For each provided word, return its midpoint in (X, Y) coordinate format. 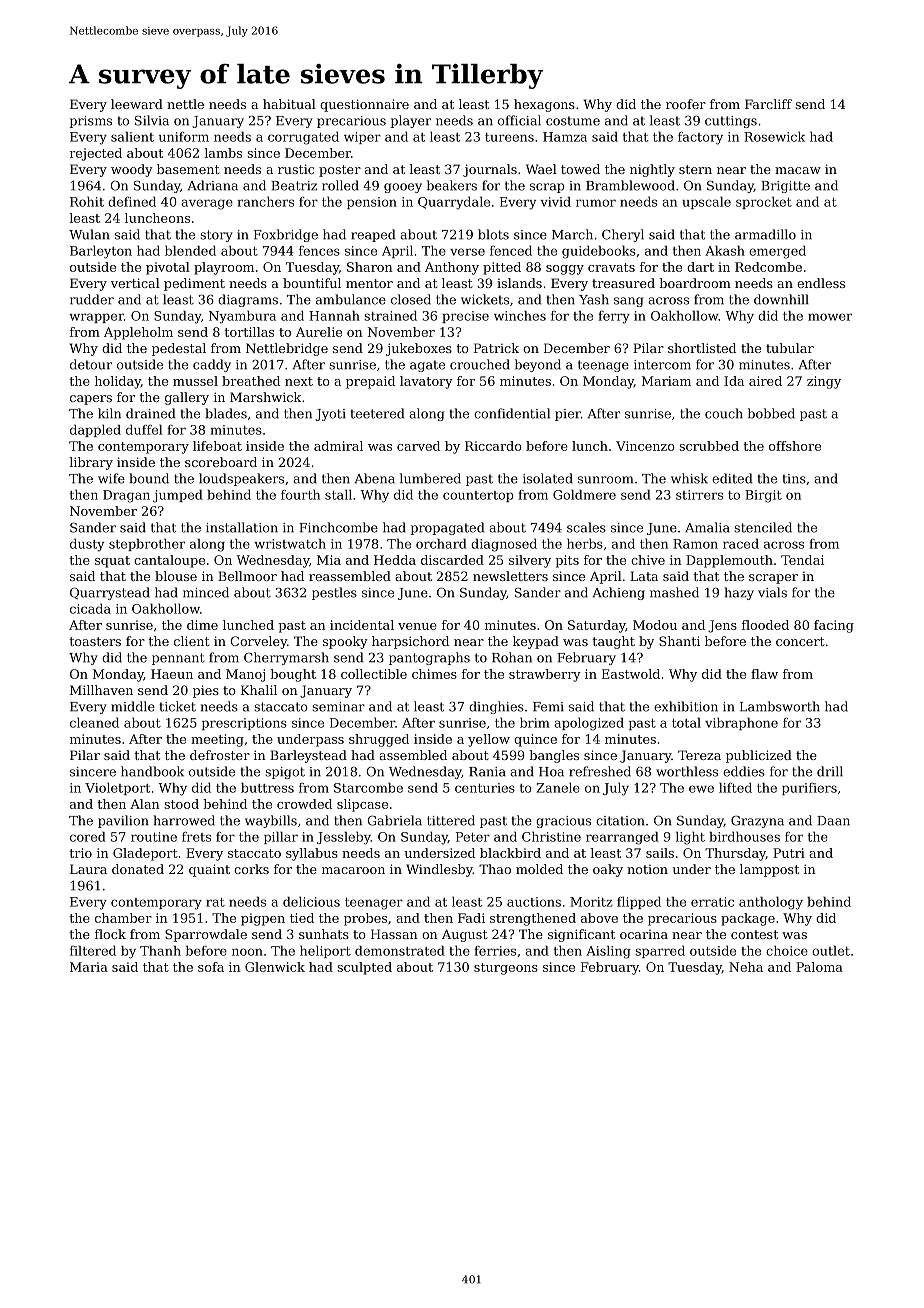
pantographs (429, 658)
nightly (652, 170)
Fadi (471, 918)
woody (132, 170)
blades (226, 413)
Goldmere (584, 495)
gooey (403, 188)
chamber (123, 918)
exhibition (686, 706)
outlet (831, 951)
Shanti (679, 641)
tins (794, 479)
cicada (90, 609)
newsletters (510, 576)
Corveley (258, 642)
